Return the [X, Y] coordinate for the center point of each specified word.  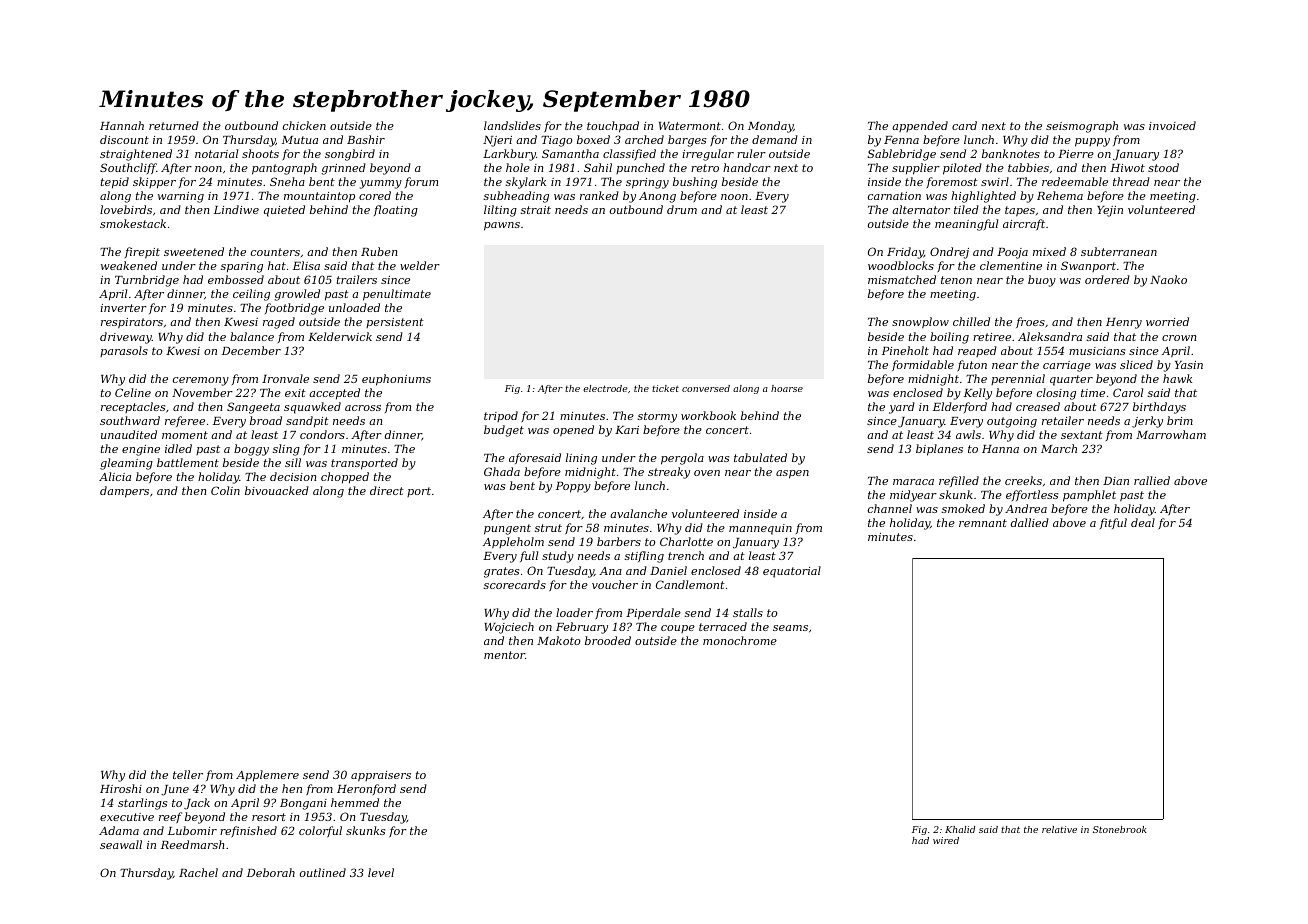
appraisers [381, 776]
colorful [320, 831]
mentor [504, 655]
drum [682, 209]
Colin [225, 490]
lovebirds [126, 209]
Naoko [1168, 279]
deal [1143, 522]
